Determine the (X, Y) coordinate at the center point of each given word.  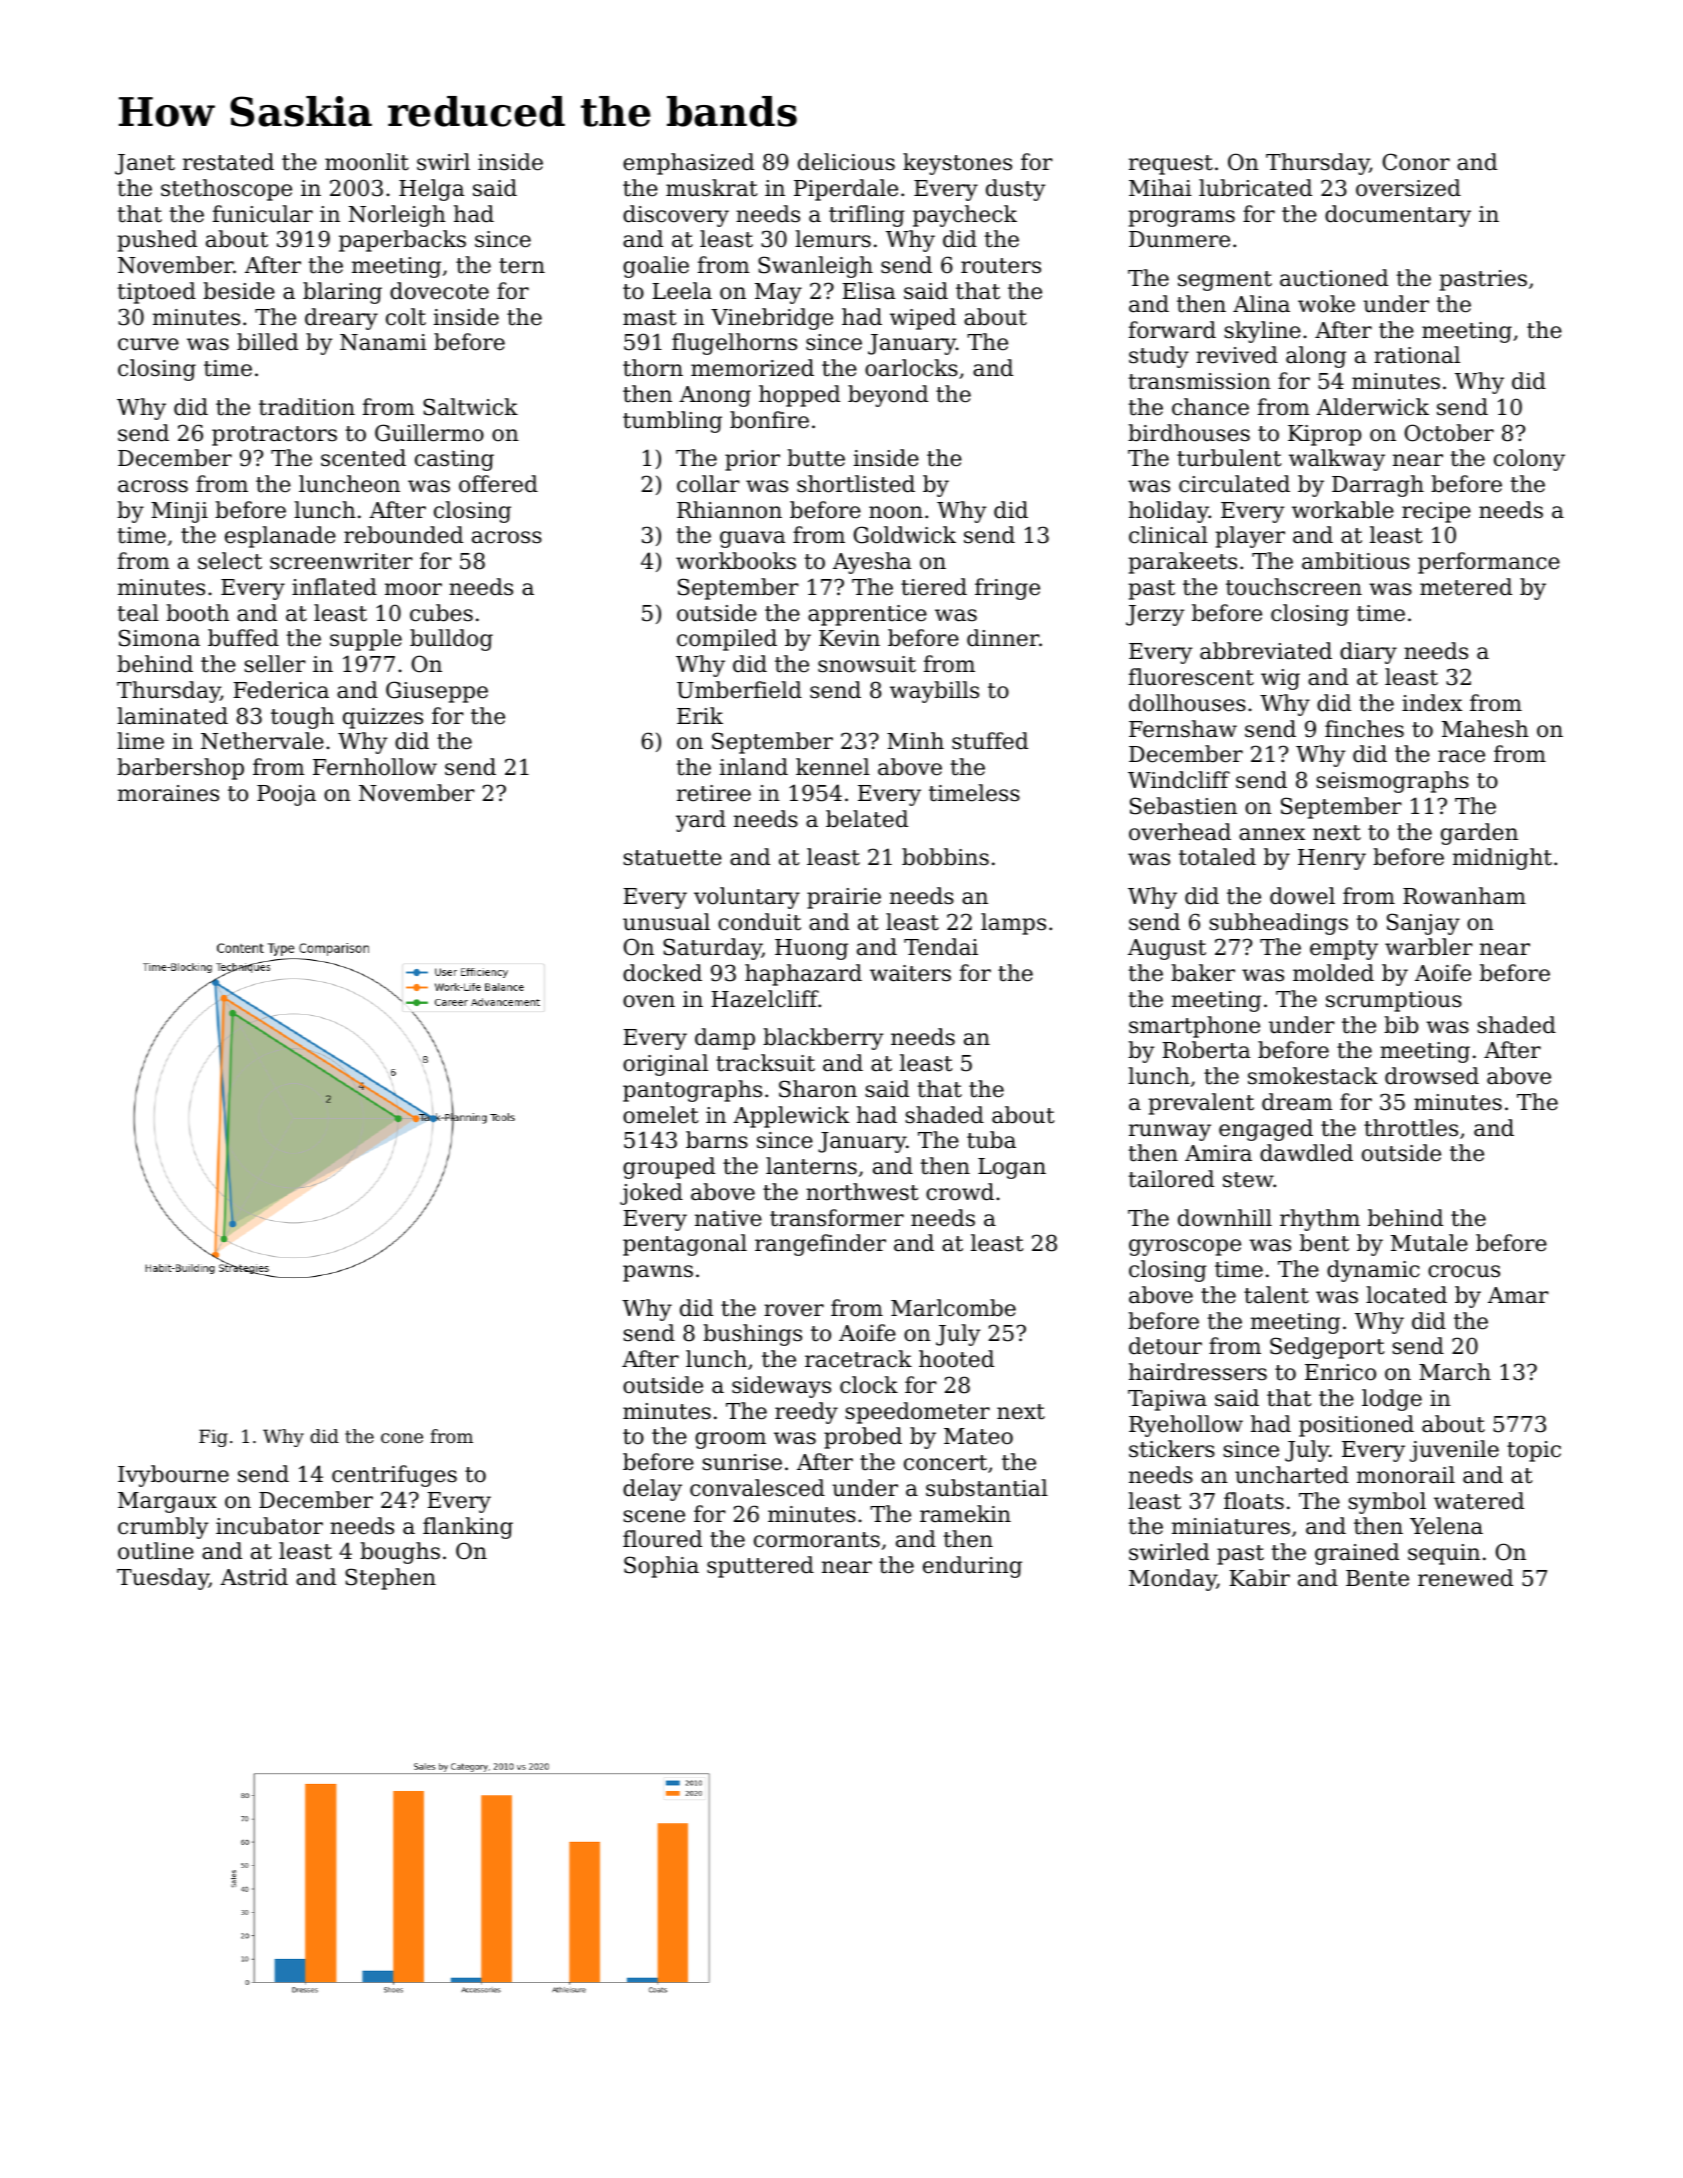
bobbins (945, 857)
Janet (145, 164)
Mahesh (1485, 729)
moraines (168, 793)
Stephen (390, 1579)
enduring (972, 1567)
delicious (846, 162)
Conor (1416, 162)
